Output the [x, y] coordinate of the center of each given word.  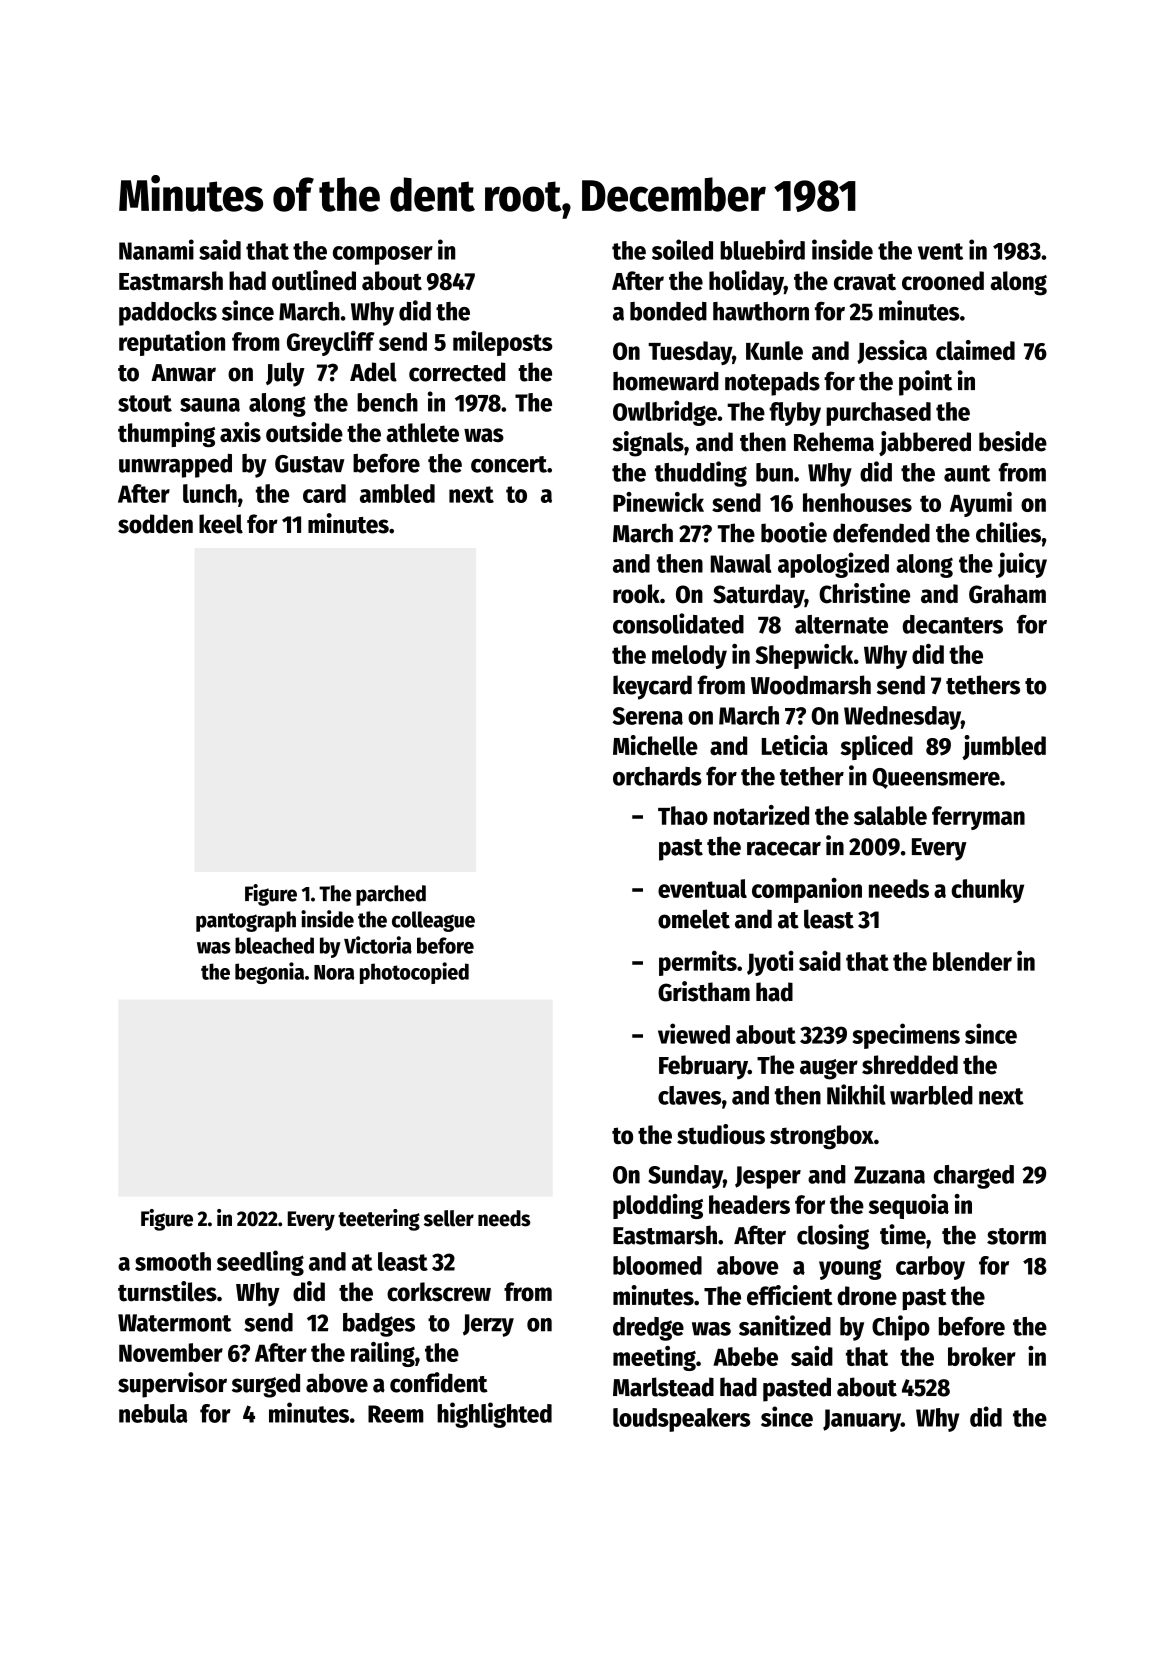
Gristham [704, 991]
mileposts [503, 343]
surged [266, 1385]
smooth [173, 1261]
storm [1016, 1236]
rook [636, 594]
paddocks [168, 314]
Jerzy [488, 1325]
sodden [155, 524]
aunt [967, 473]
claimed [975, 350]
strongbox [822, 1137]
